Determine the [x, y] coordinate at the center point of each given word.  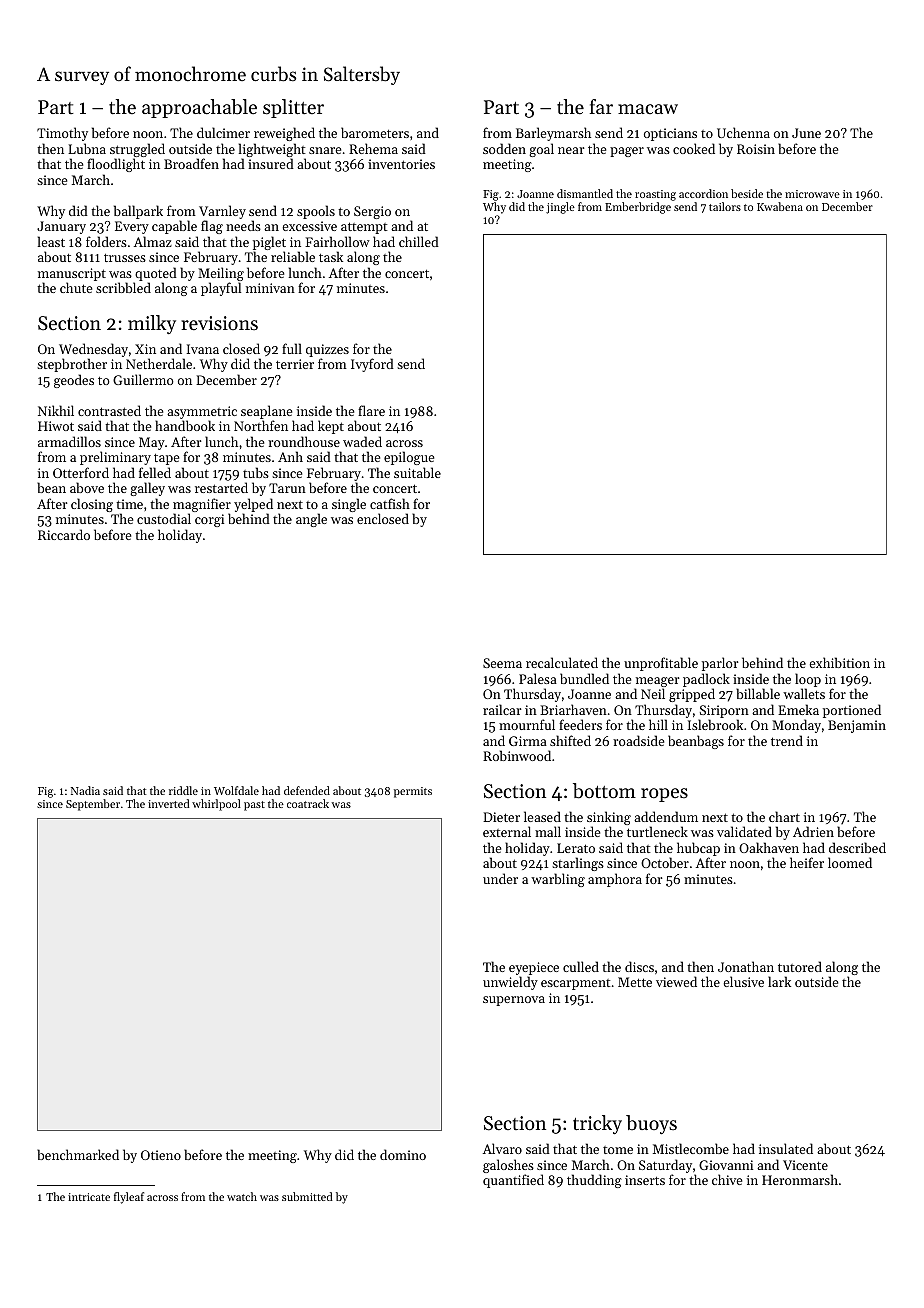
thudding [594, 1181]
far [601, 106]
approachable [199, 108]
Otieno [161, 1155]
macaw [648, 109]
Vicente [805, 1165]
